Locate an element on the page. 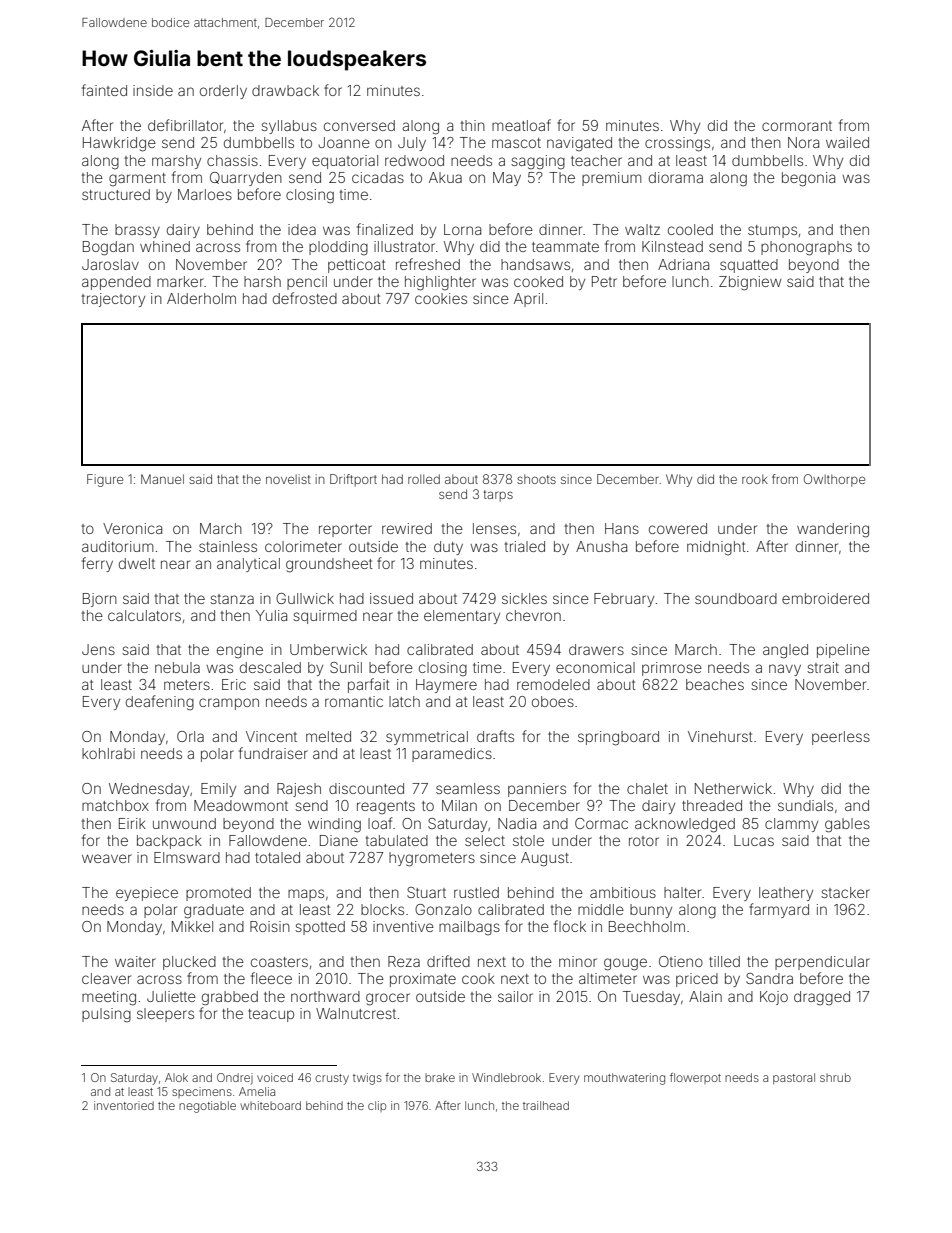  stanza is located at coordinates (232, 599).
